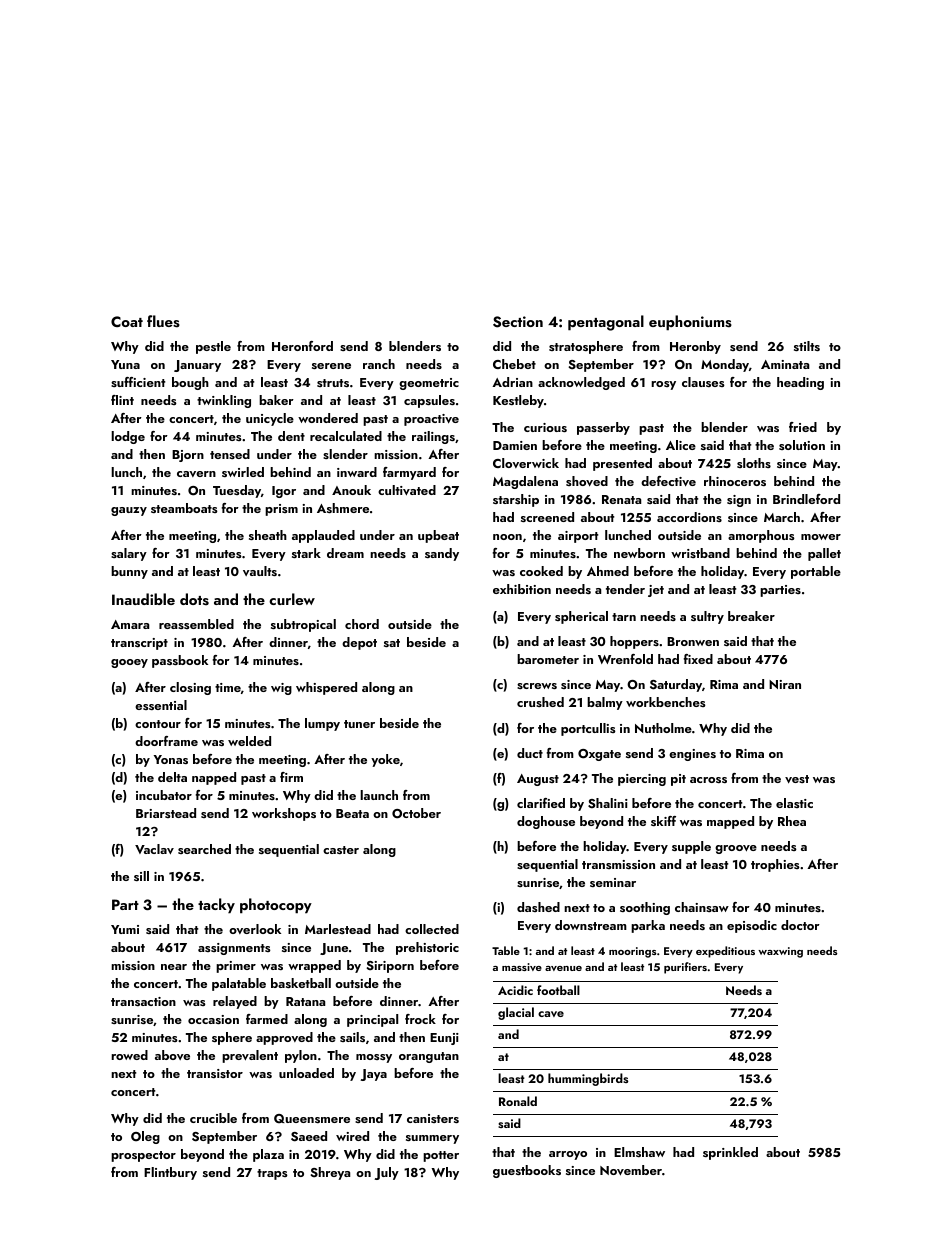 The height and width of the screenshot is (1233, 952). I want to click on starship, so click(516, 500).
